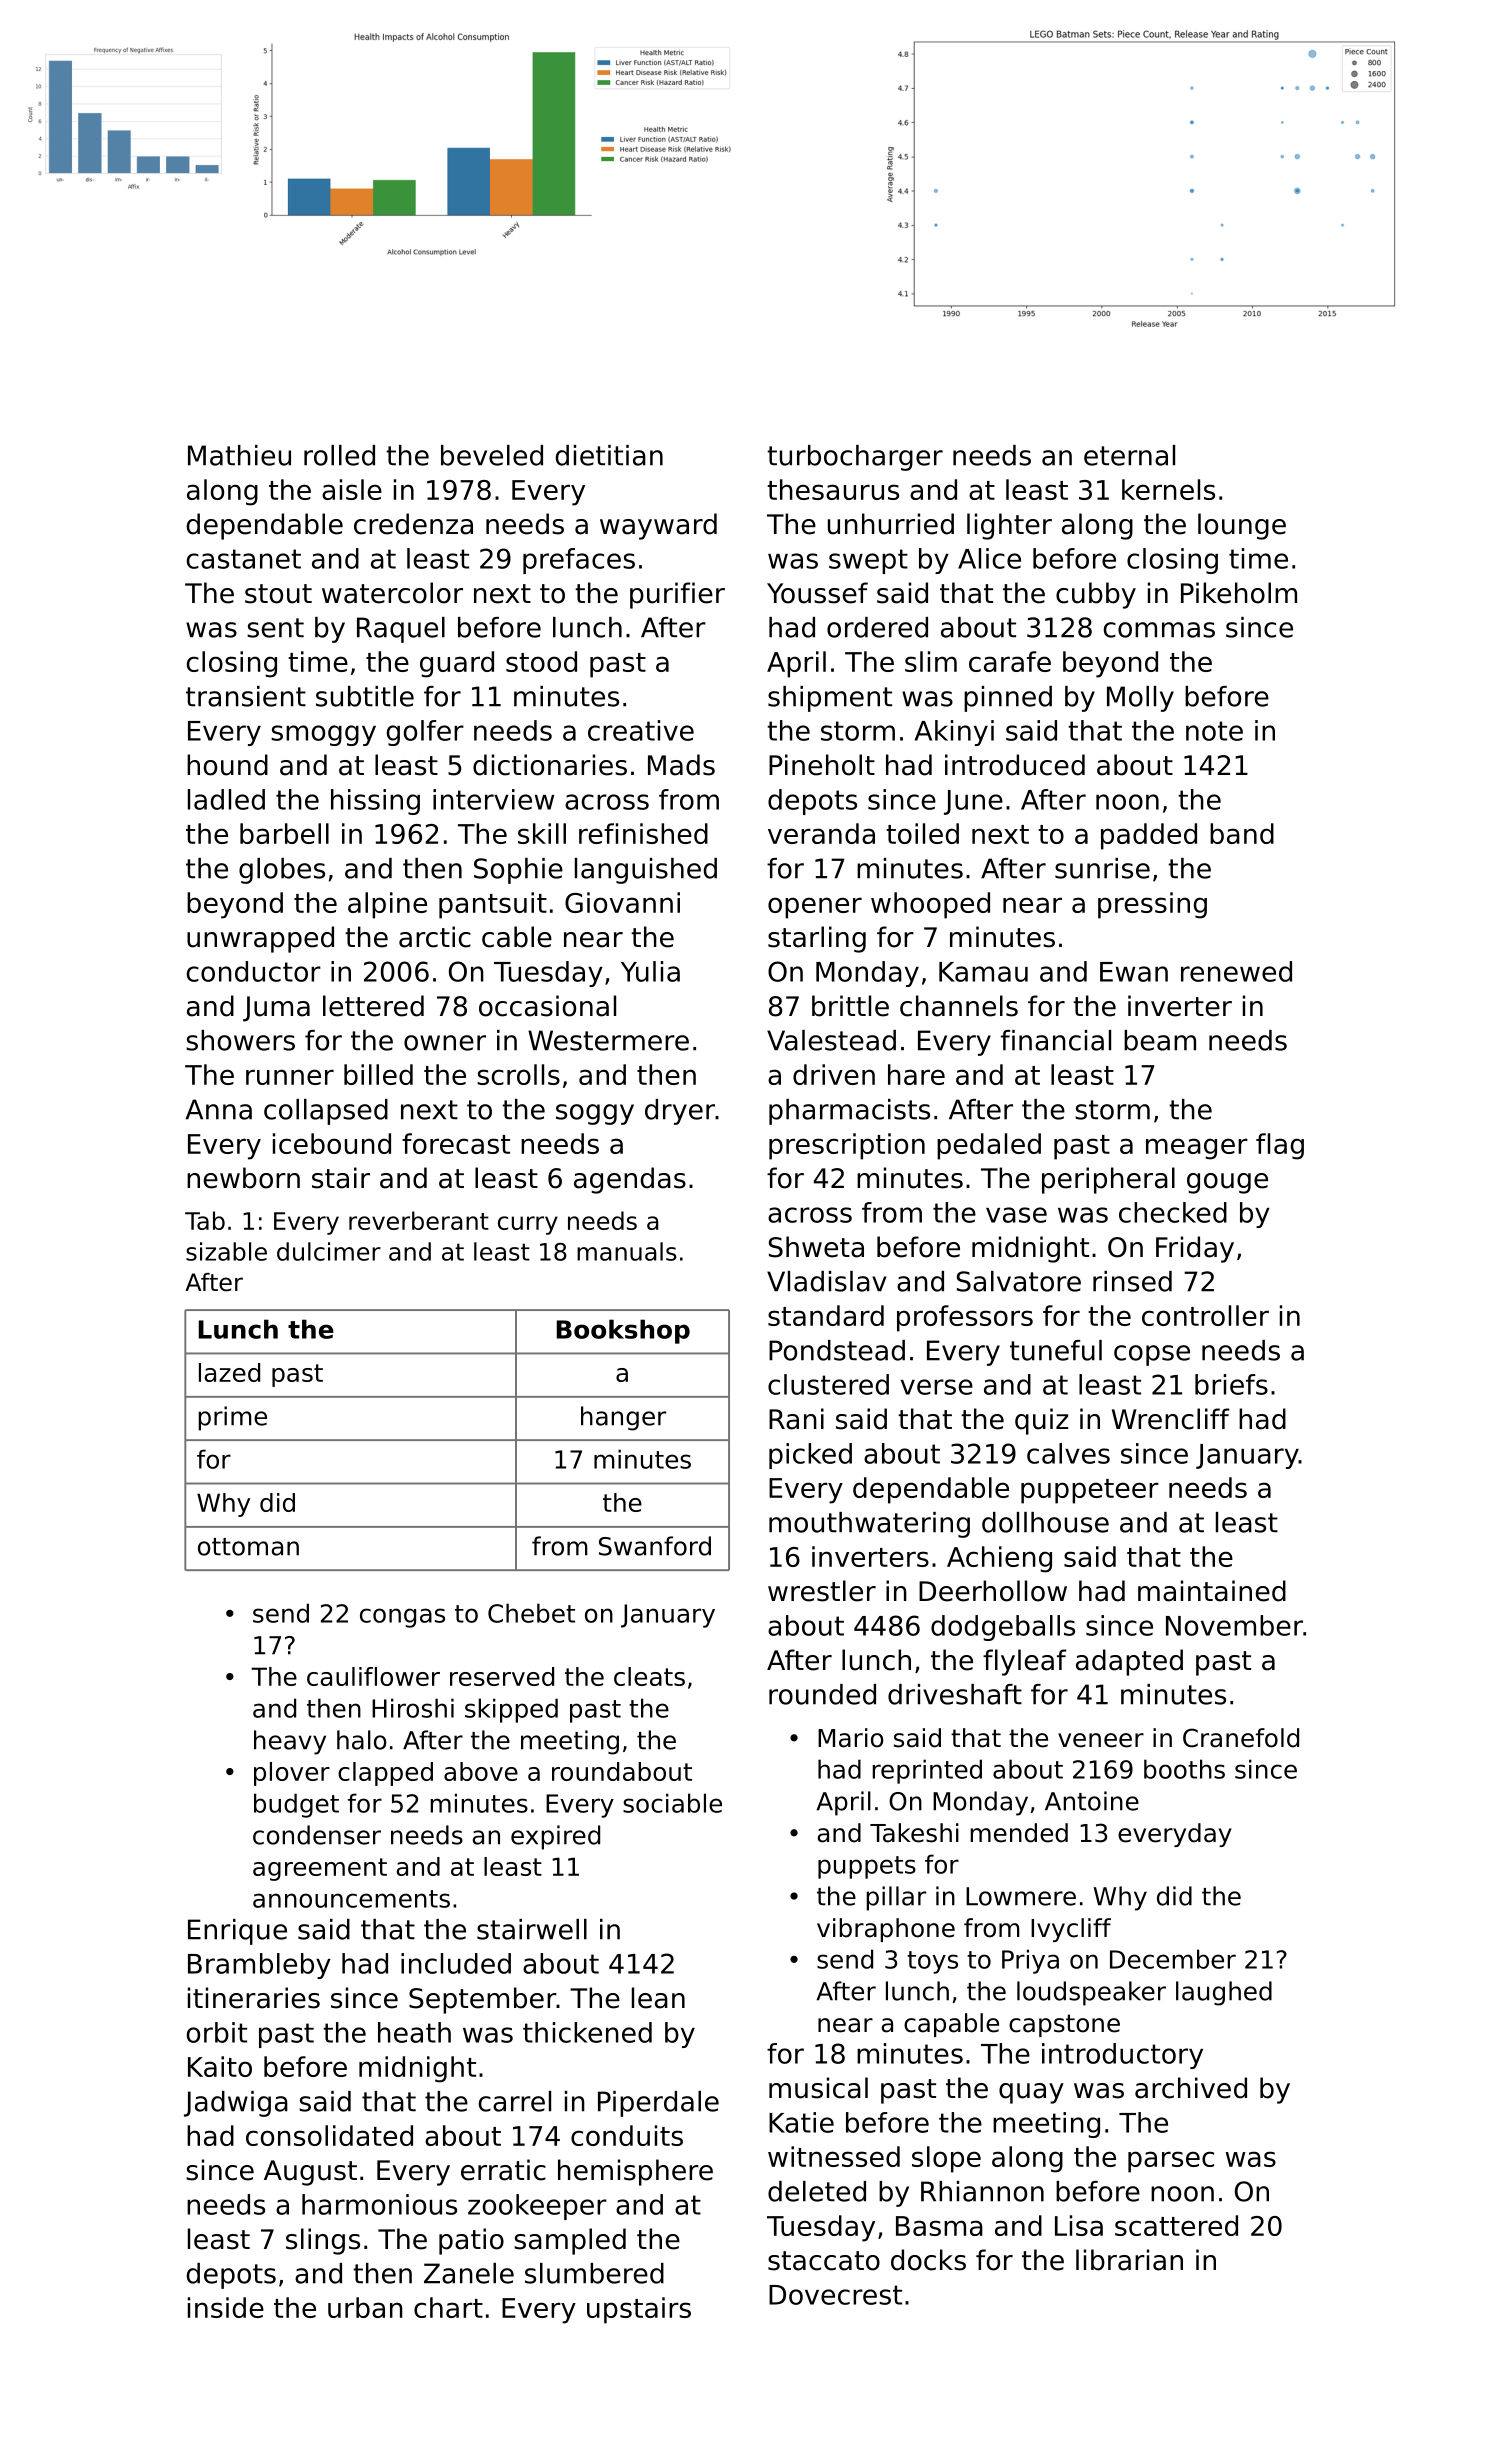 Image resolution: width=1496 pixels, height=2464 pixels. Describe the element at coordinates (379, 2204) in the screenshot. I see `harmonious` at that location.
